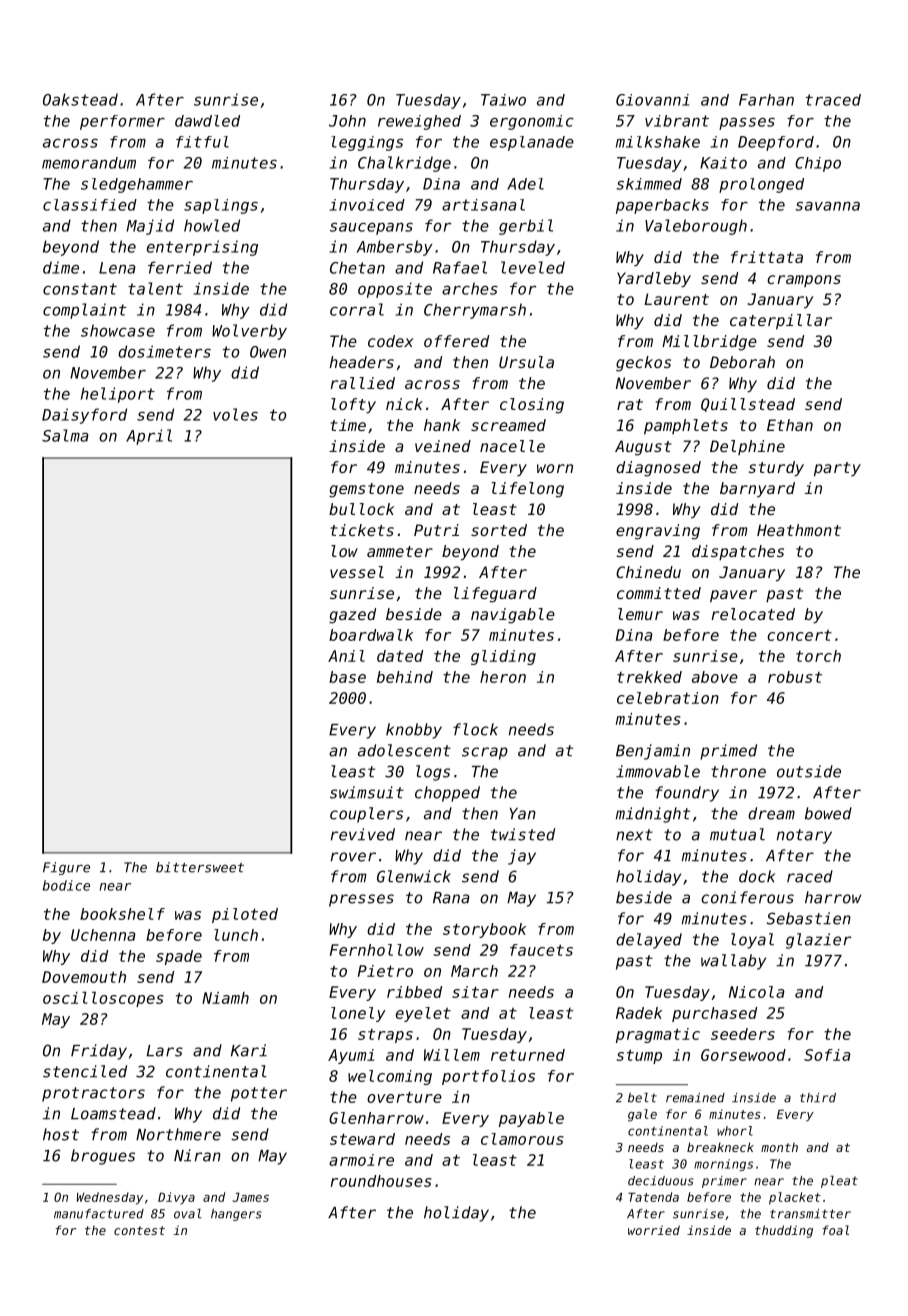 The height and width of the screenshot is (1316, 908). I want to click on esplanade, so click(532, 143).
